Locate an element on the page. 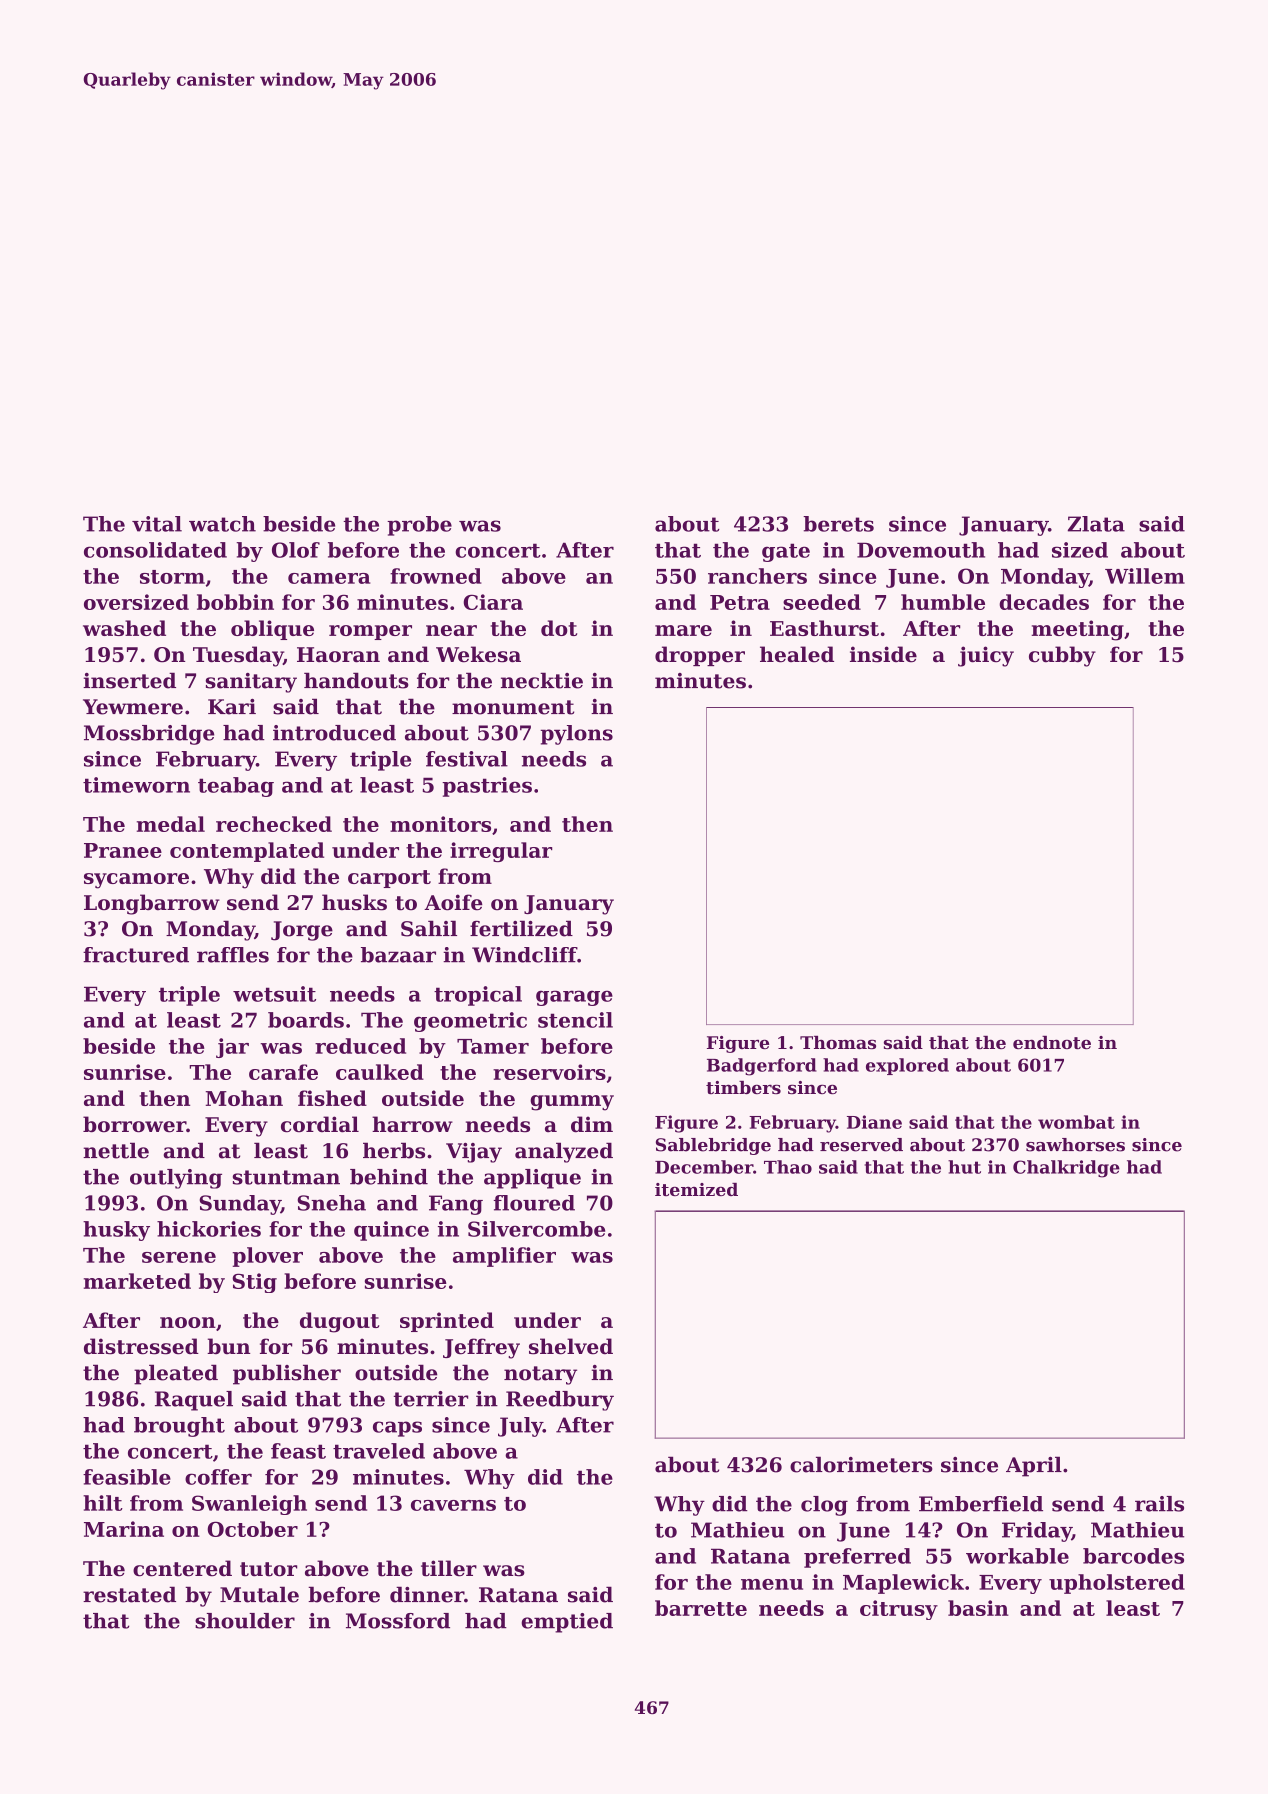  mare is located at coordinates (683, 630).
